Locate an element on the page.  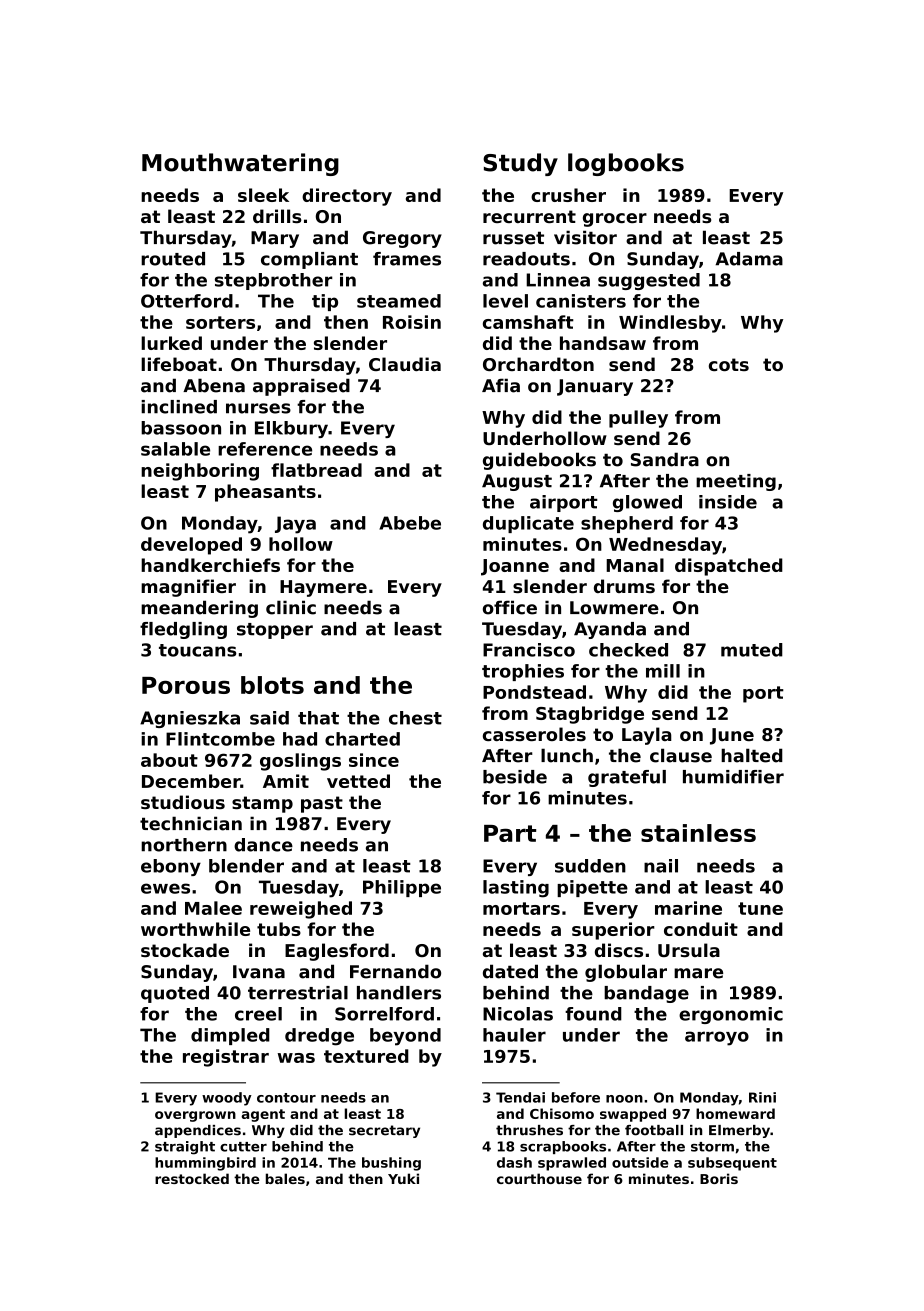
Mouthwatering is located at coordinates (240, 164).
